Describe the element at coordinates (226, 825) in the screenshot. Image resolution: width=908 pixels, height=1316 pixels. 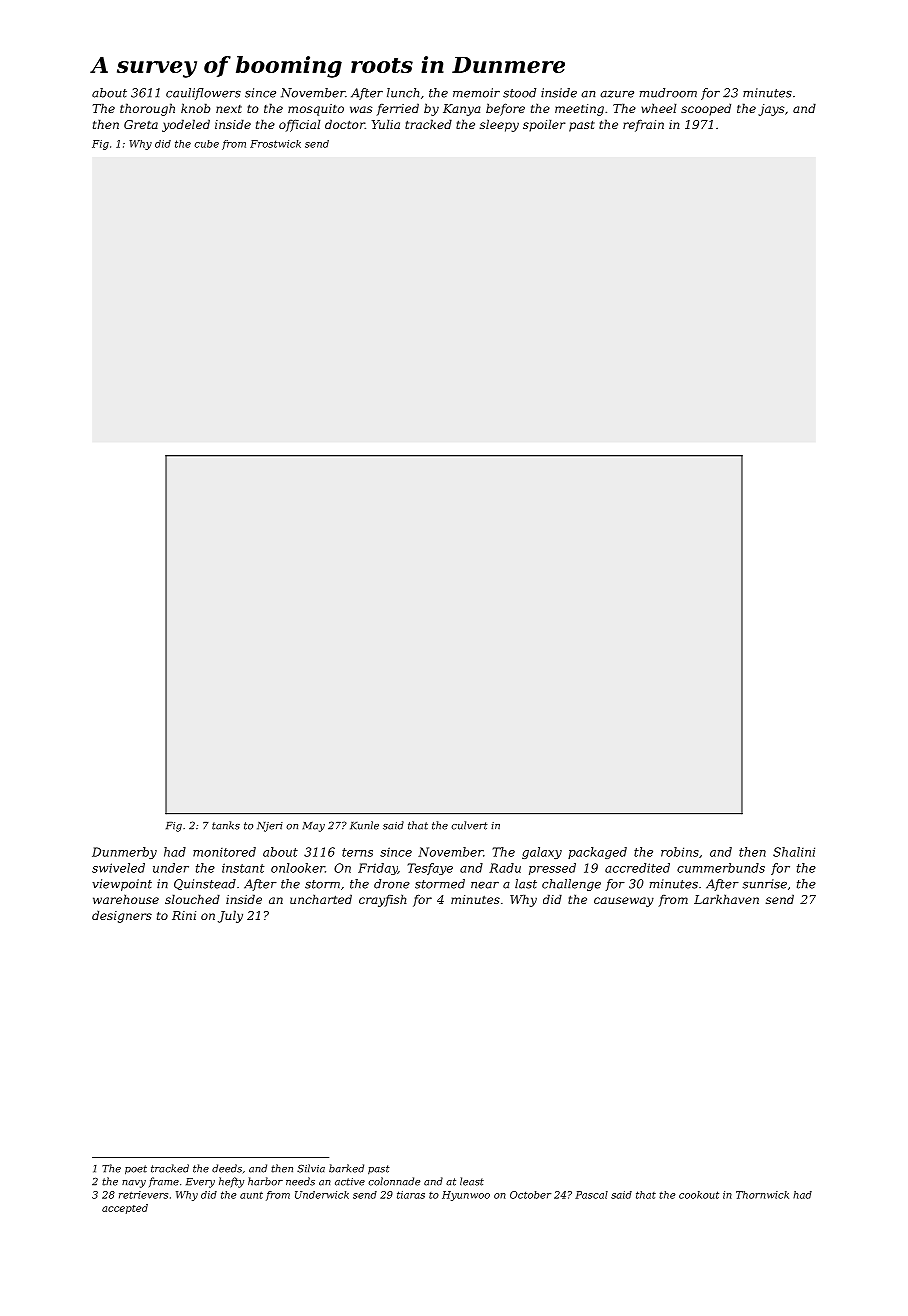
I see `tanks` at that location.
